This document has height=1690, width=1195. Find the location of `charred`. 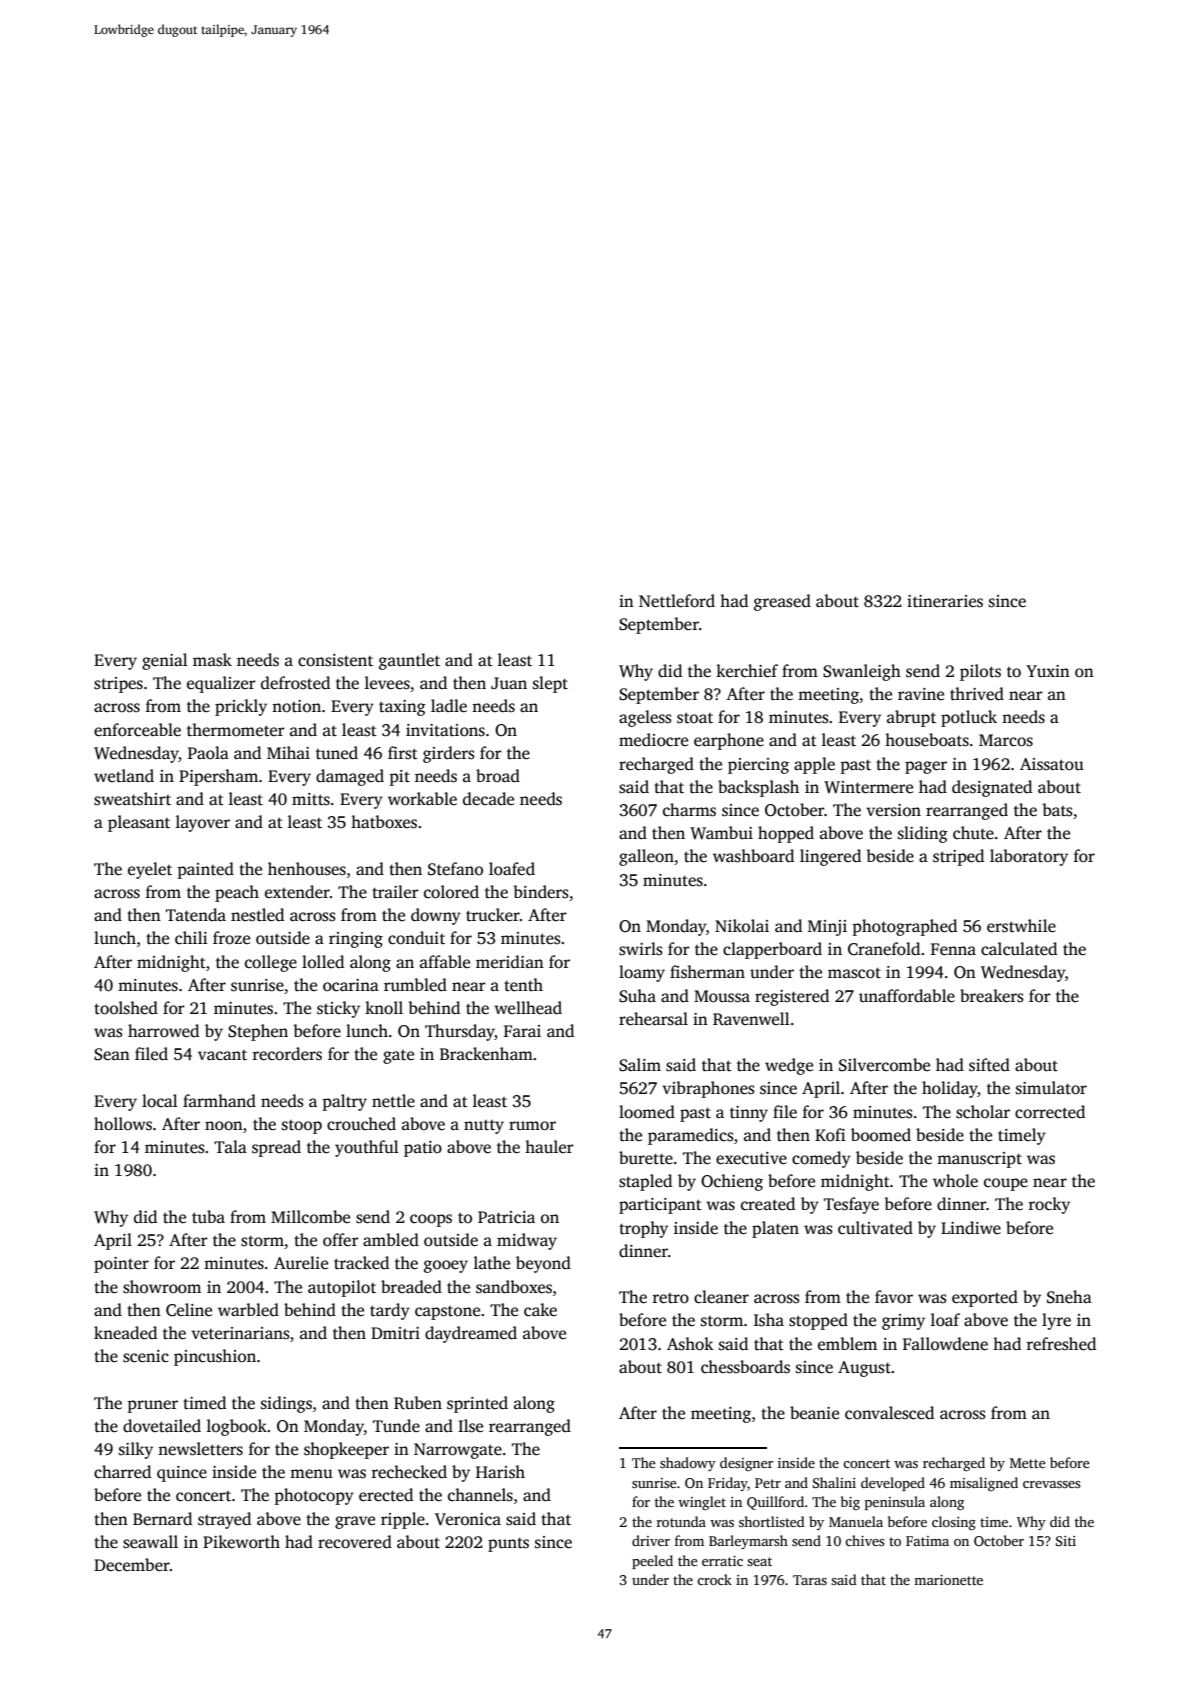

charred is located at coordinates (122, 1472).
